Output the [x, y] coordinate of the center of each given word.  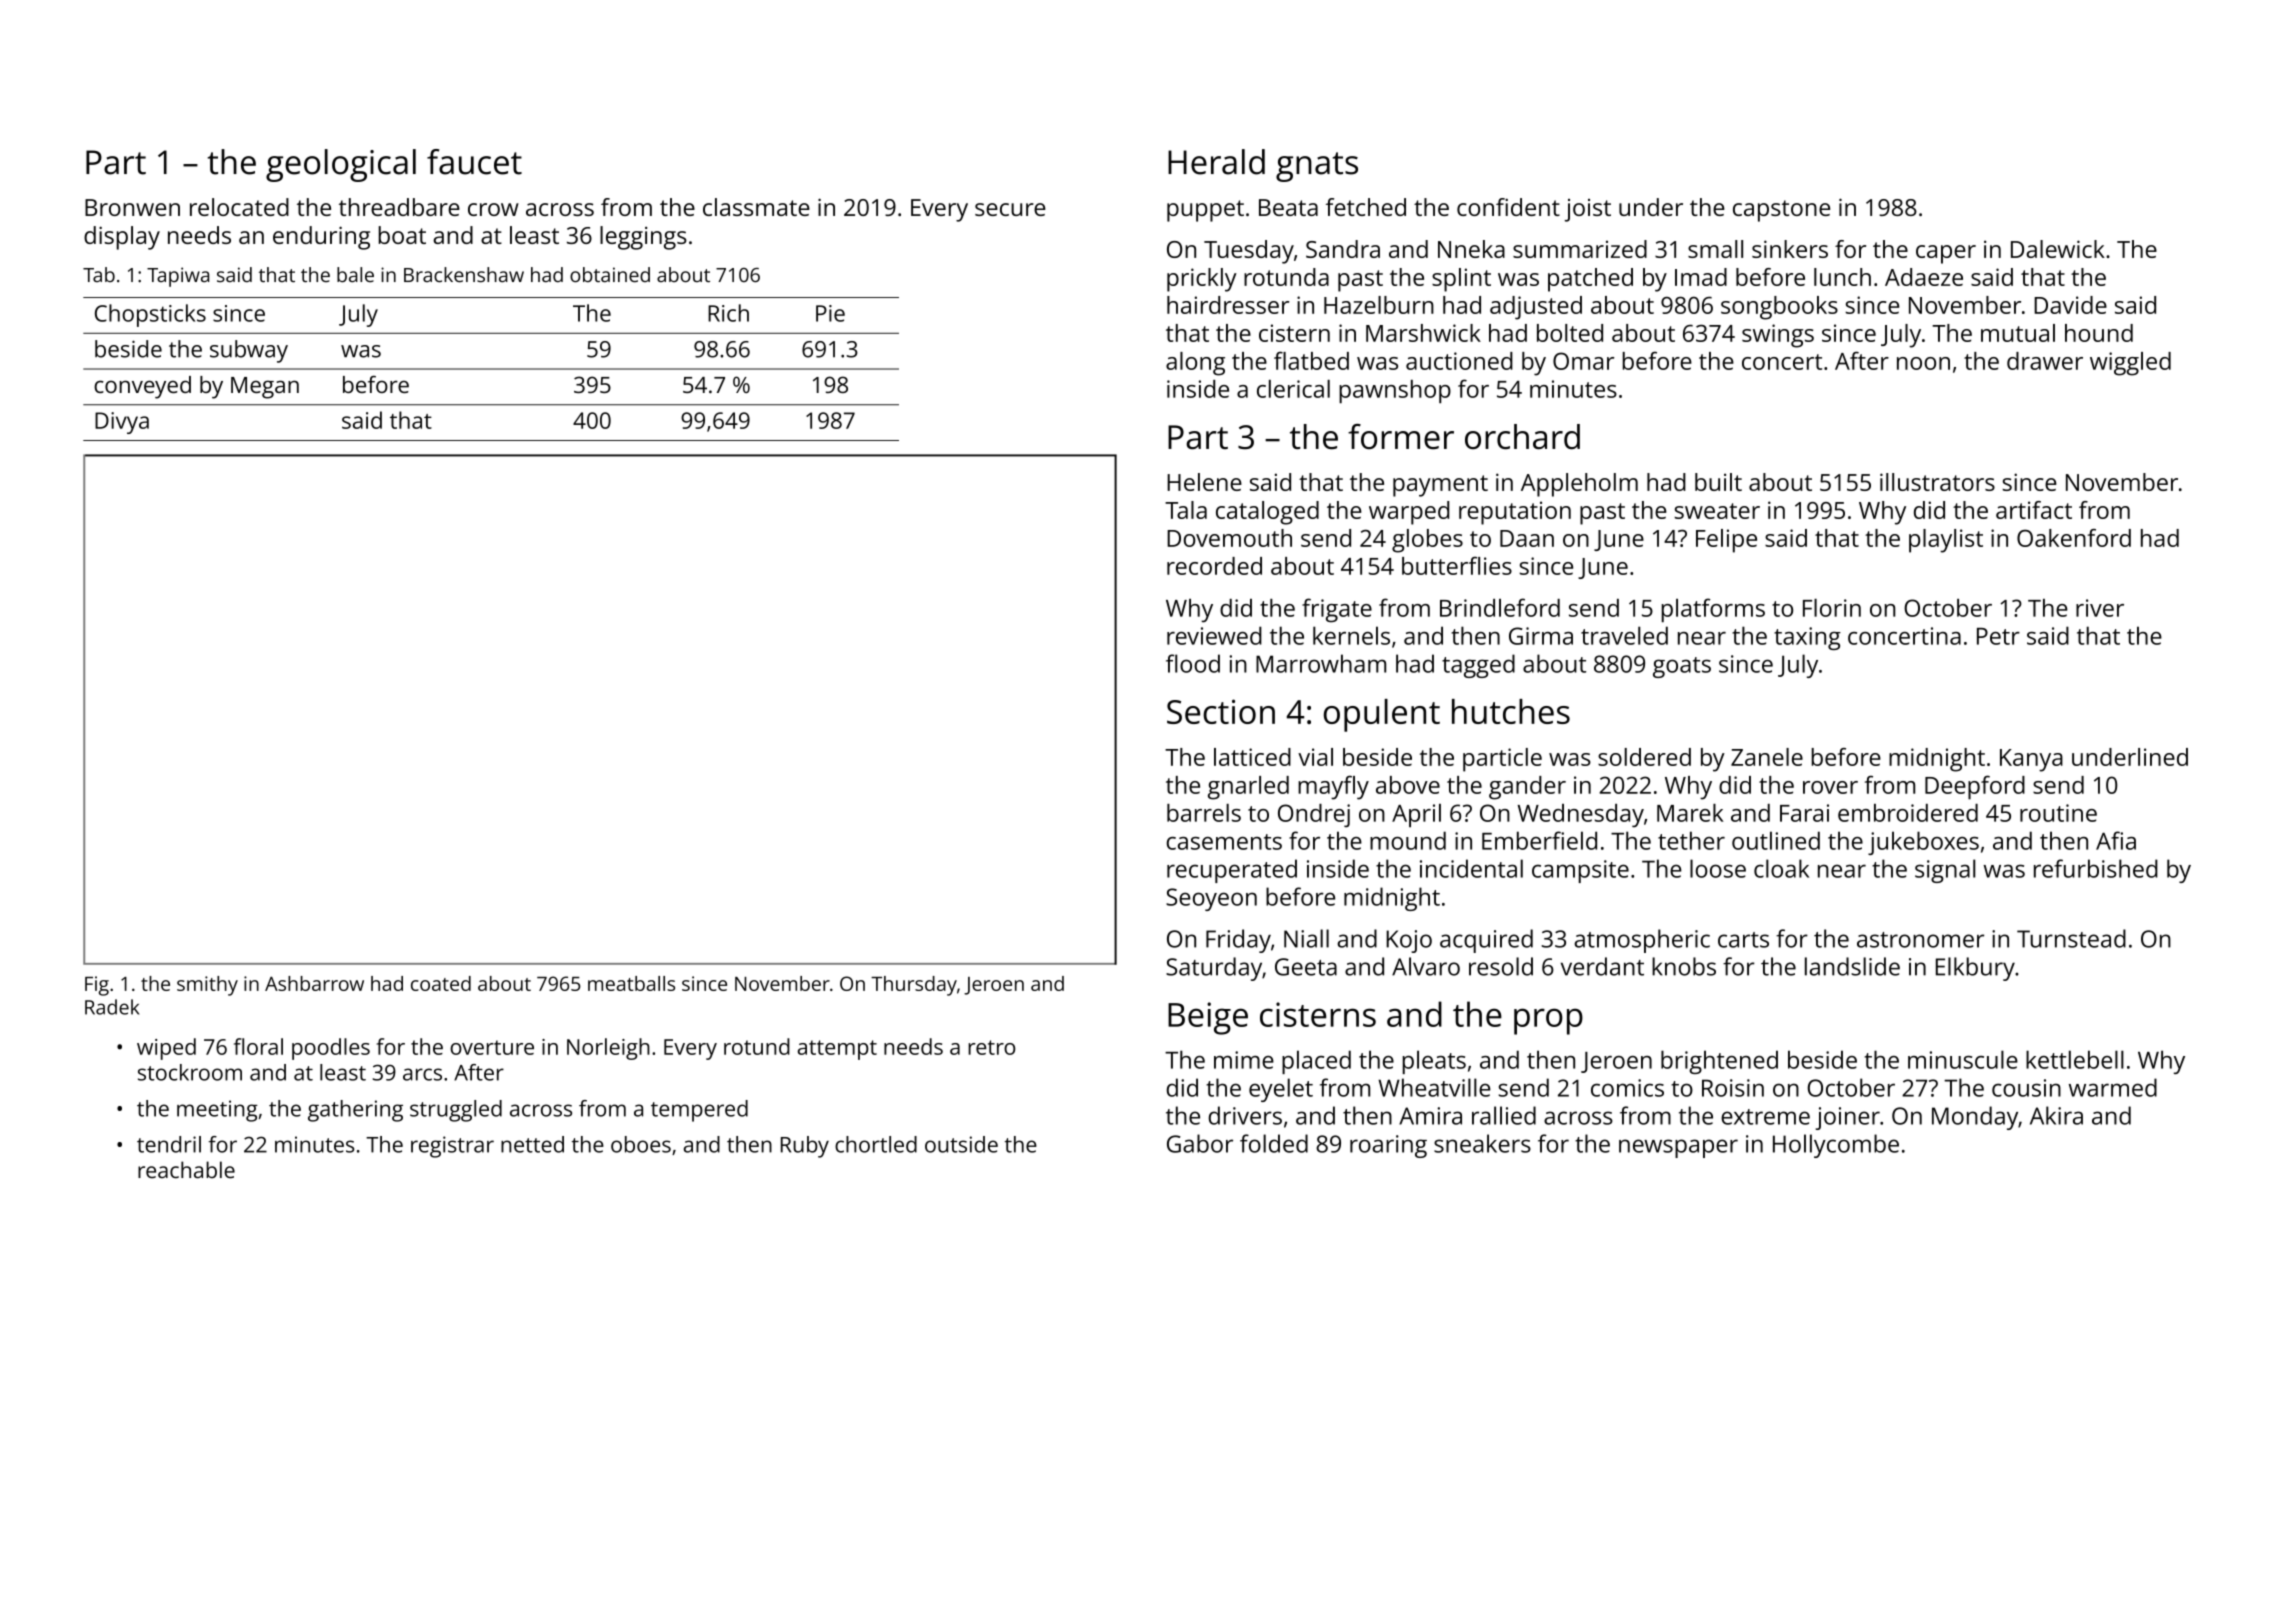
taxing [1807, 638]
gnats [1317, 167]
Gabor [1200, 1143]
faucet [474, 162]
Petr [1998, 636]
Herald [1216, 162]
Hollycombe [1836, 1146]
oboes [641, 1144]
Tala [1186, 510]
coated [441, 983]
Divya [122, 423]
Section [1221, 711]
